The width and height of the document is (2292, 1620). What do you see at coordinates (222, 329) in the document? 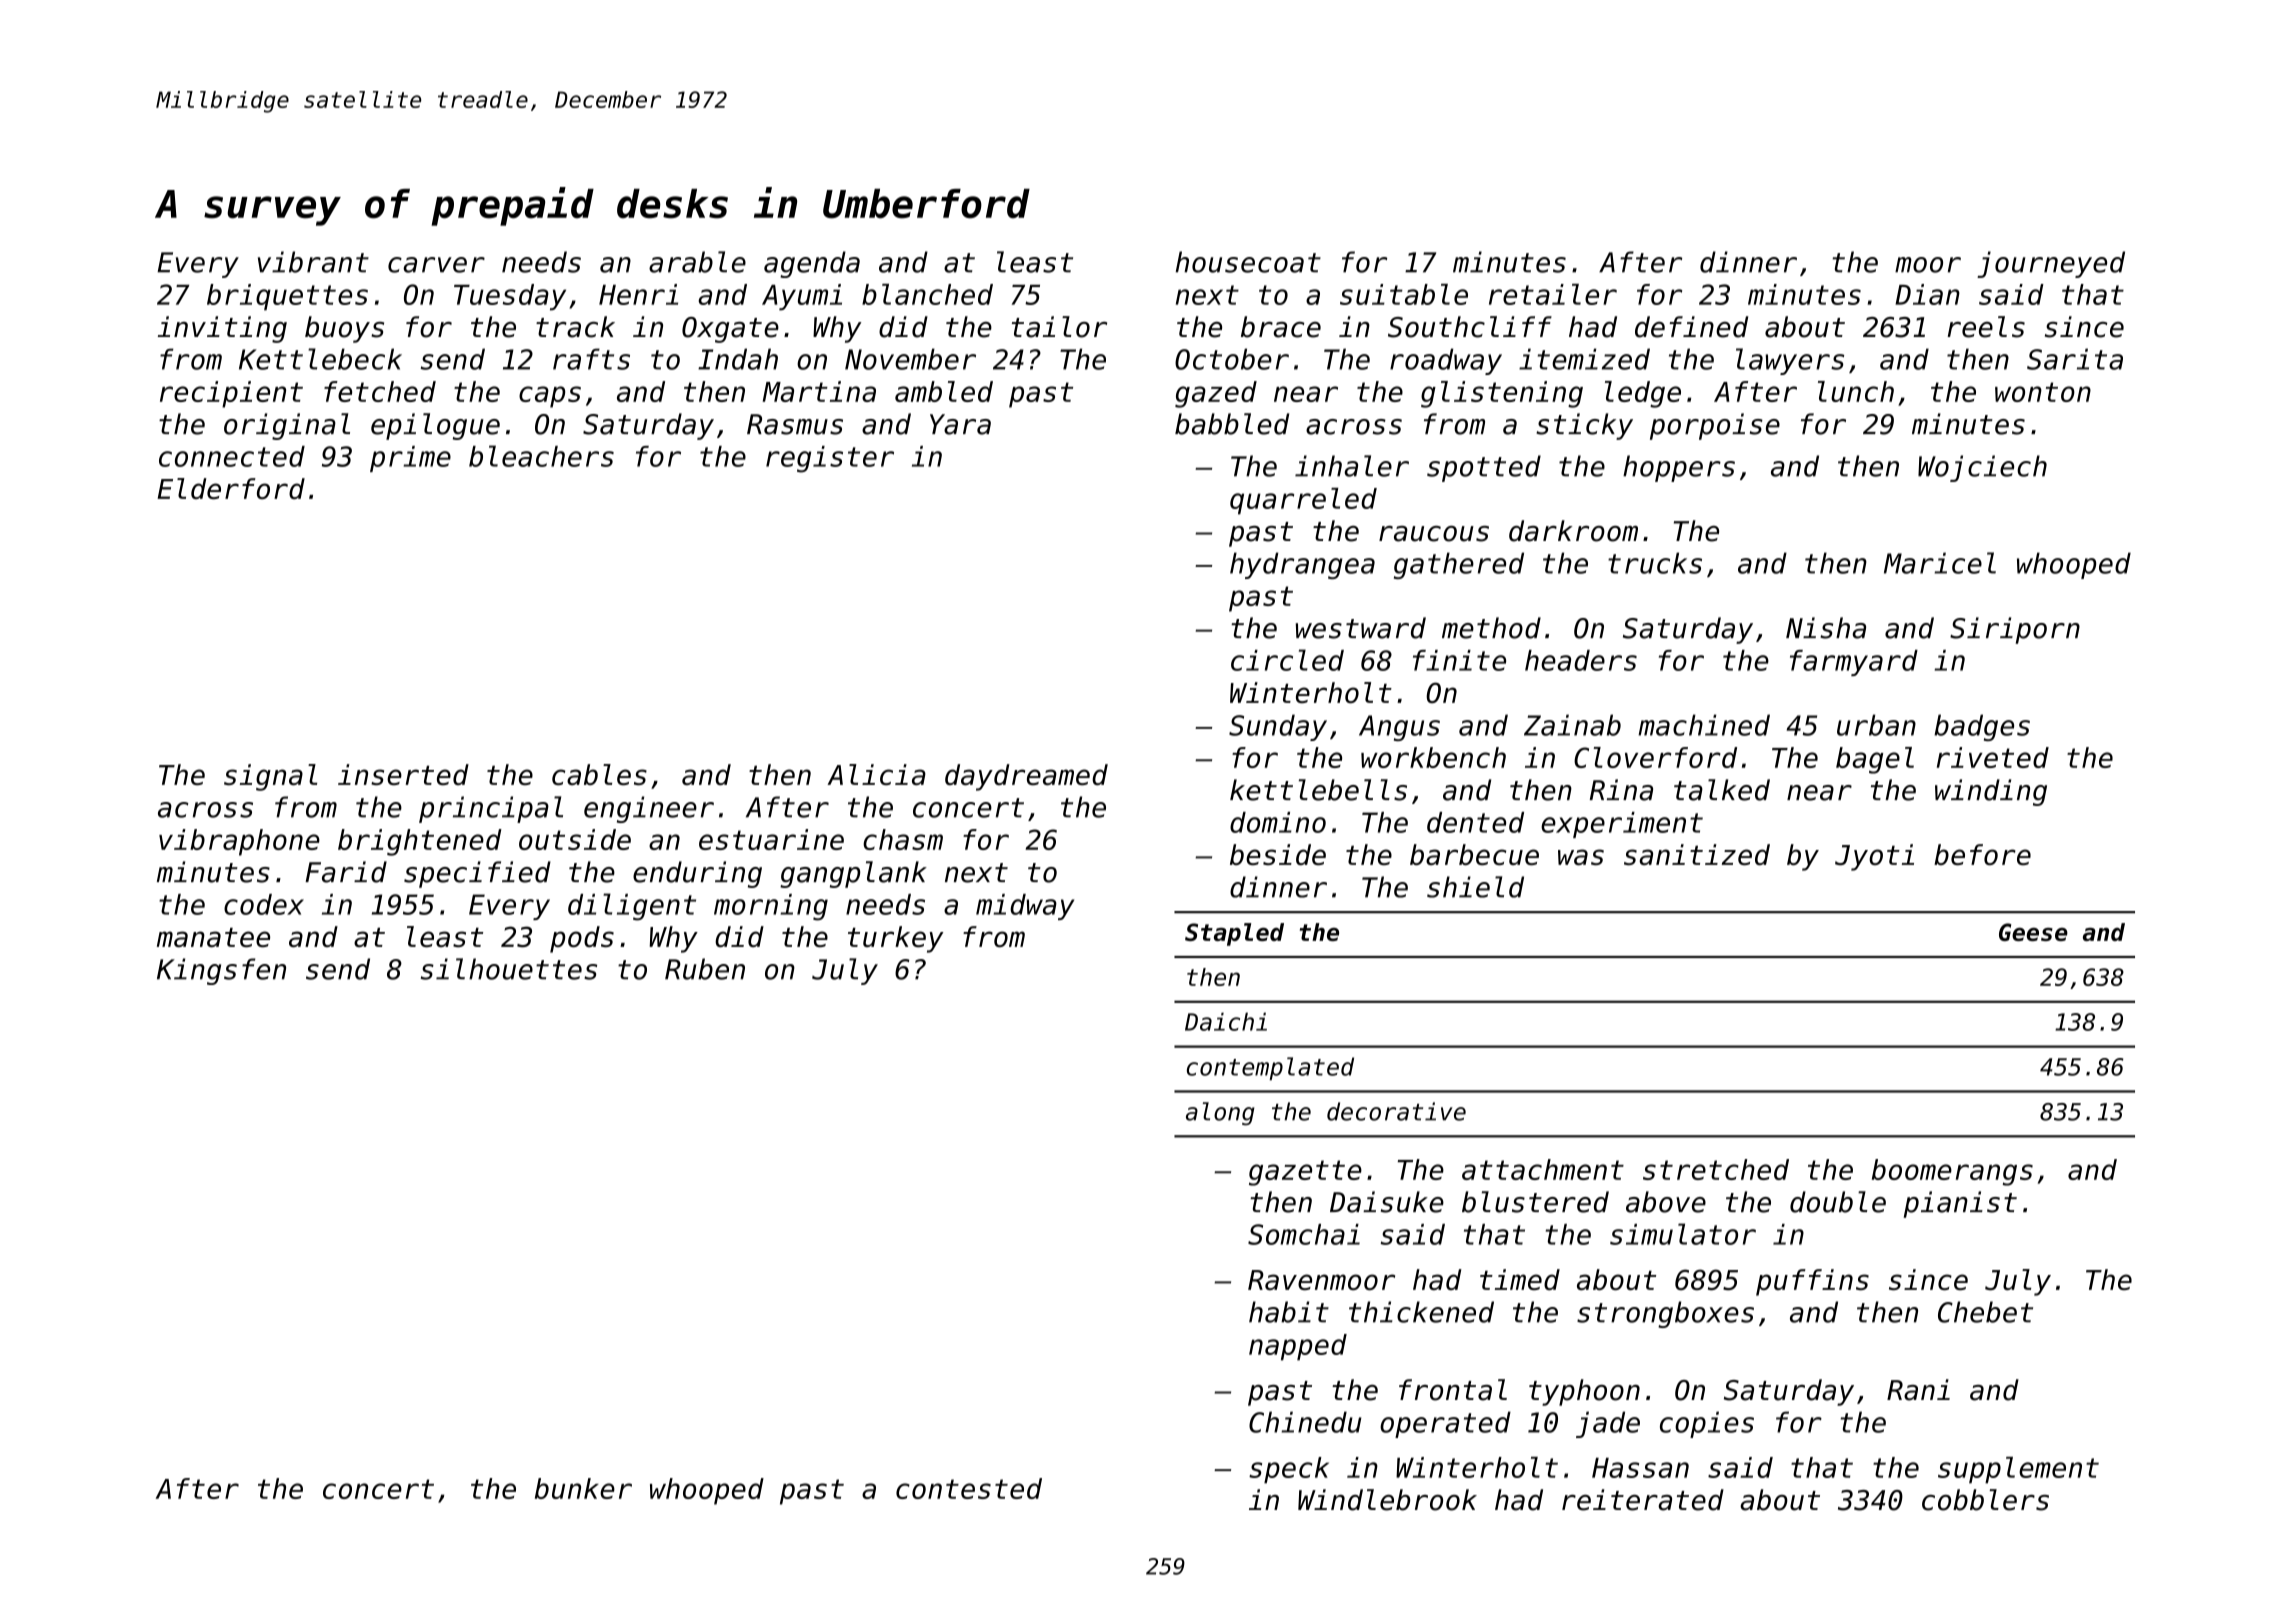
I see `inviting` at bounding box center [222, 329].
